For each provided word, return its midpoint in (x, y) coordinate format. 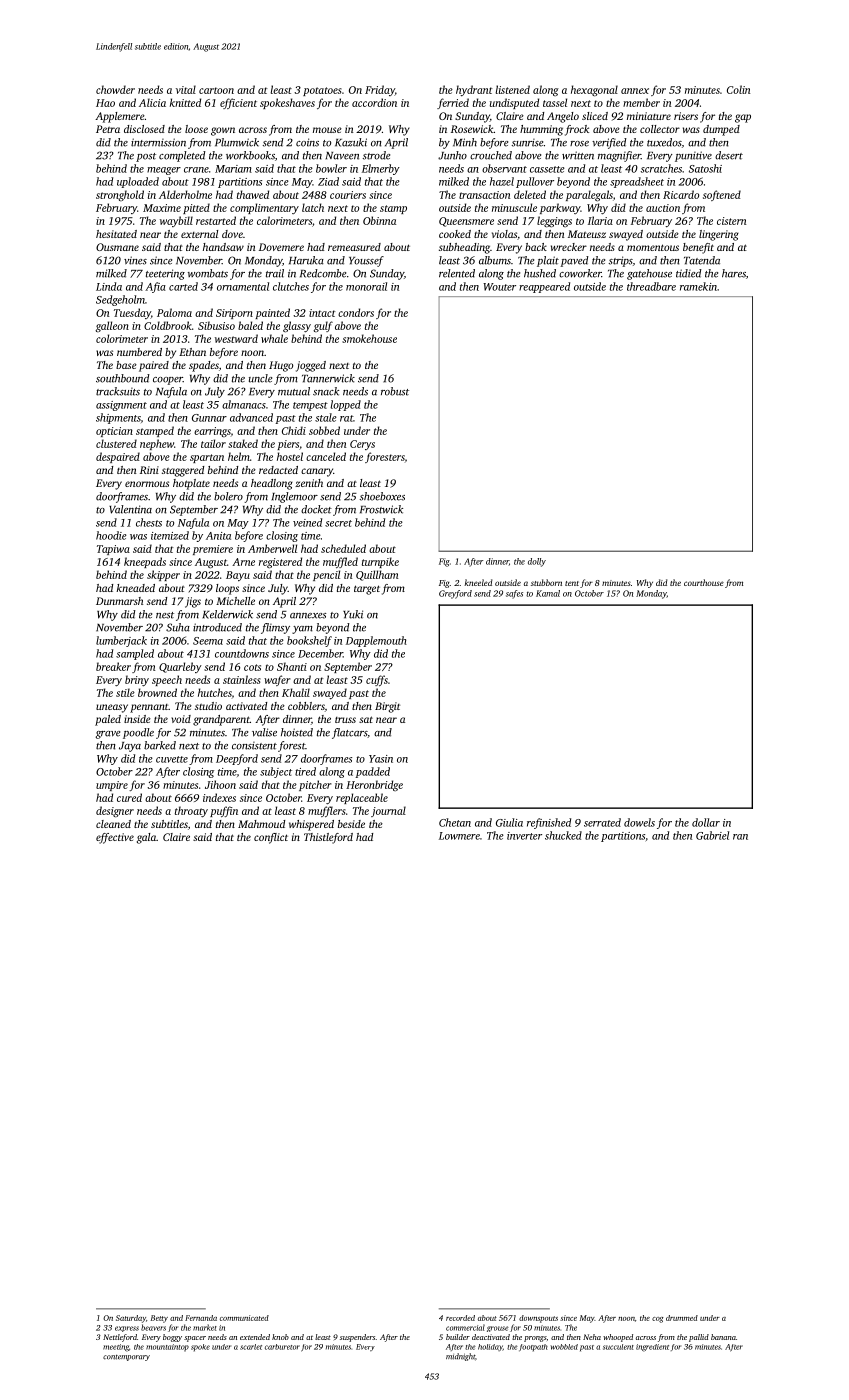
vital (186, 89)
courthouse (704, 582)
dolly (537, 562)
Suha (178, 627)
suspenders (357, 1338)
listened (513, 89)
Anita (218, 536)
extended (255, 1337)
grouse (498, 1329)
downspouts (538, 1319)
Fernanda (201, 1318)
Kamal (548, 593)
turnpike (380, 562)
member (641, 102)
